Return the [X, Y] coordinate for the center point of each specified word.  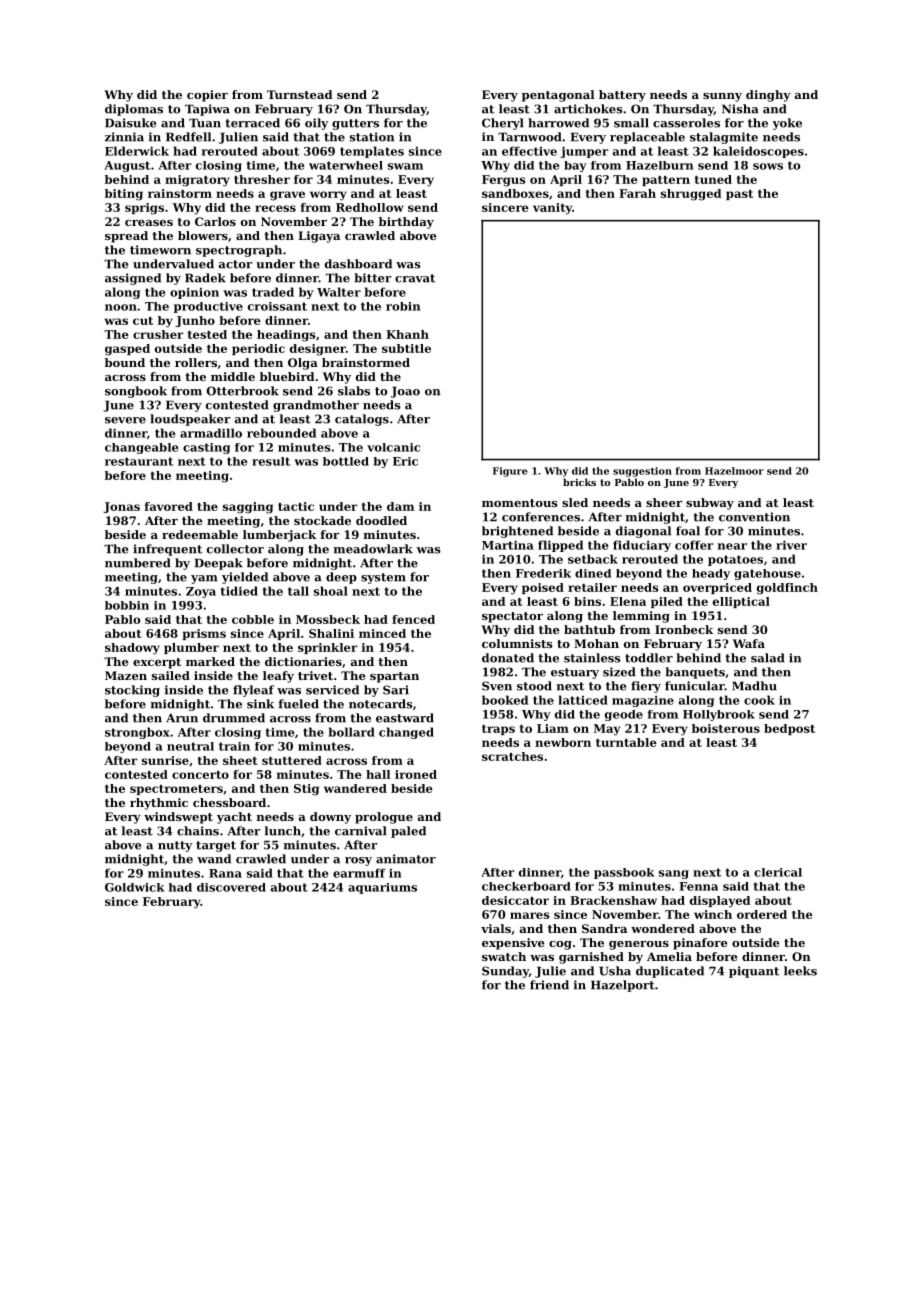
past [739, 195]
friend [549, 985]
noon [121, 307]
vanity [552, 209]
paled [408, 832]
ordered [762, 914]
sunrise [165, 760]
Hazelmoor [734, 471]
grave [287, 196]
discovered [231, 887]
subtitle [406, 348]
